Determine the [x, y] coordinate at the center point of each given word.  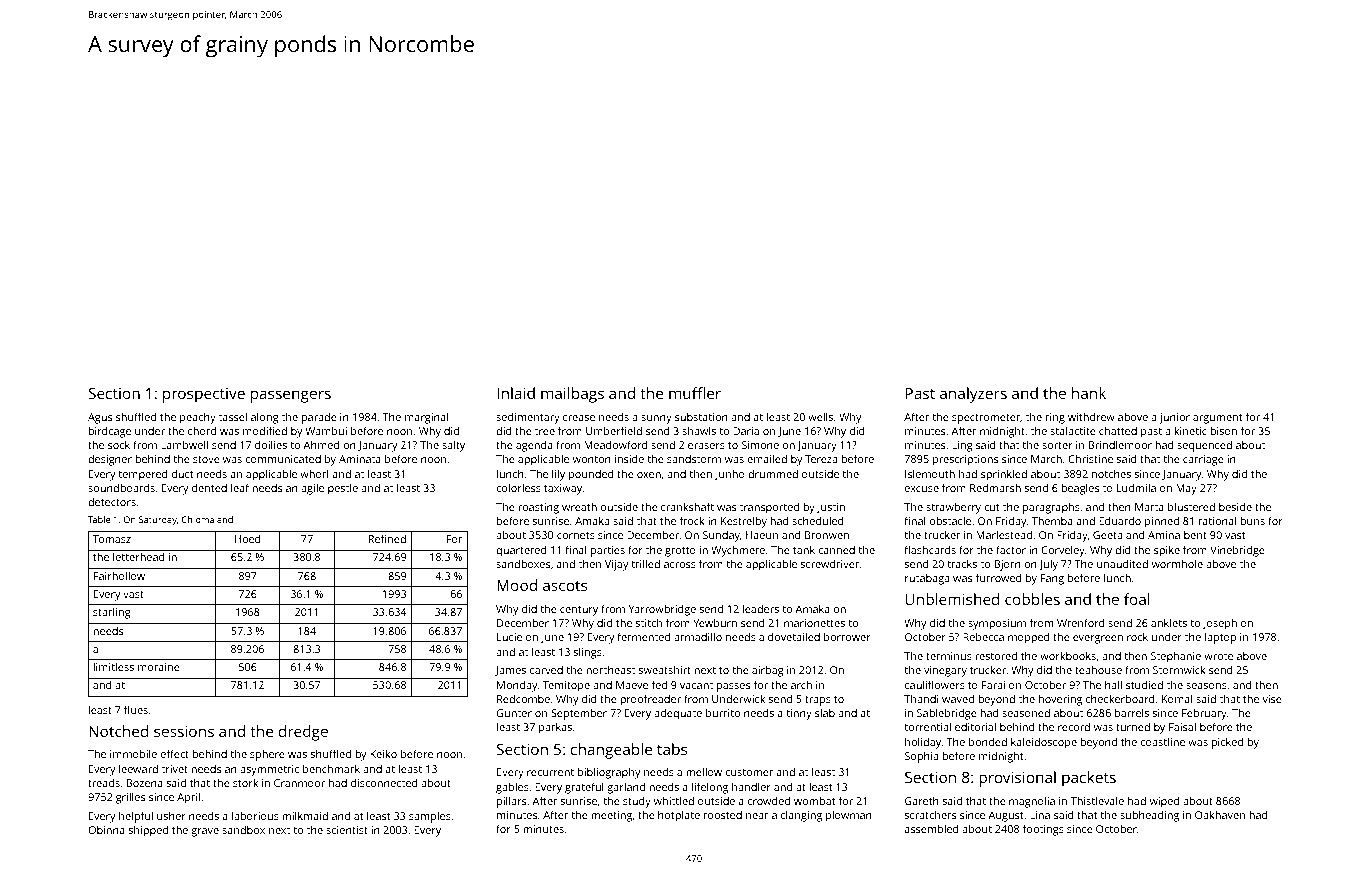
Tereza [821, 459]
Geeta [1107, 535]
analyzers [973, 395]
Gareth [922, 801]
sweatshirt [665, 670]
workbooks [1068, 656]
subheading [1149, 816]
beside [1235, 506]
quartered [521, 551]
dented [209, 487]
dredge [303, 733]
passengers [291, 396]
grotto [680, 552]
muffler [695, 393]
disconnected [384, 782]
